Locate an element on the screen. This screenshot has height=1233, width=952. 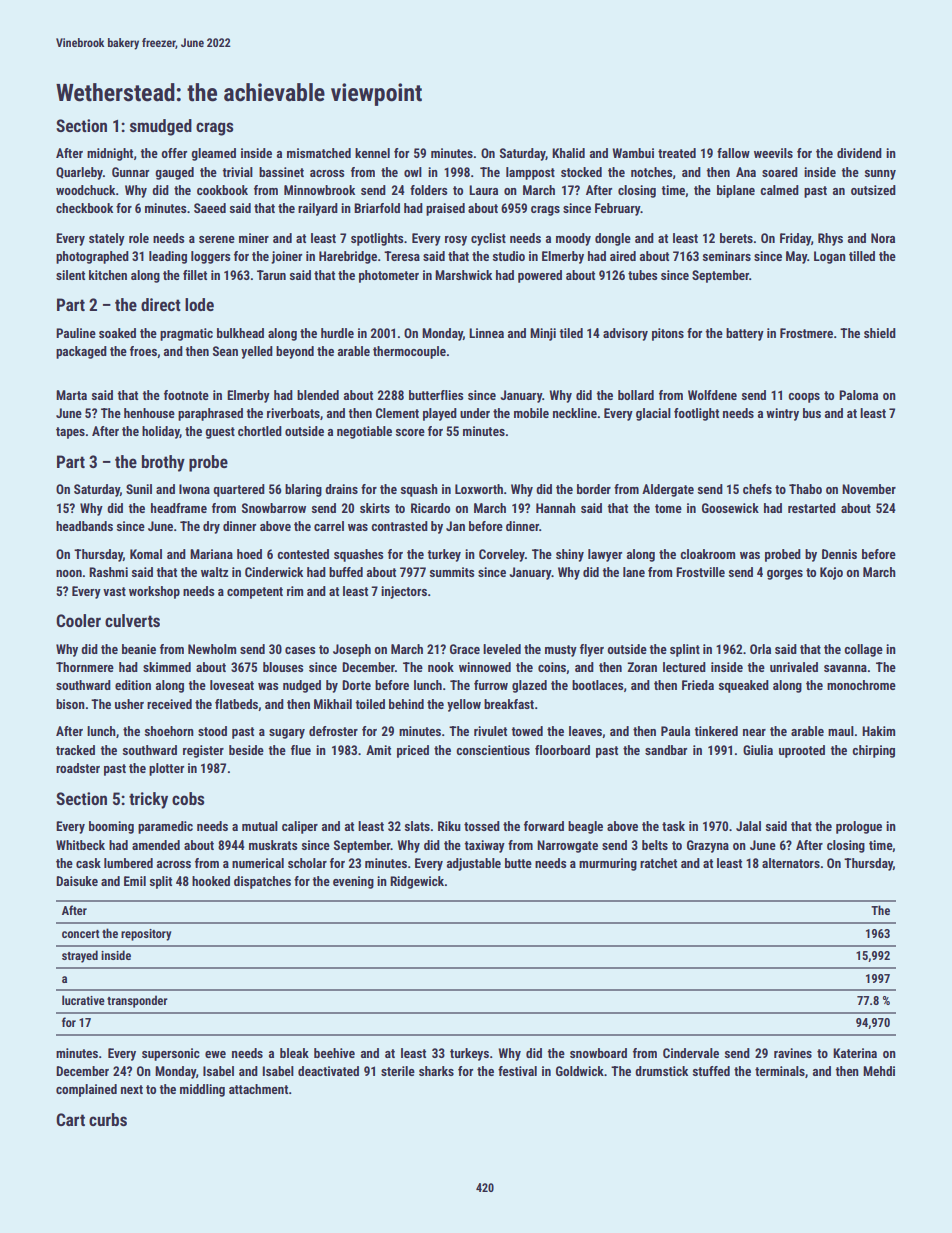
Daisuke is located at coordinates (77, 881).
